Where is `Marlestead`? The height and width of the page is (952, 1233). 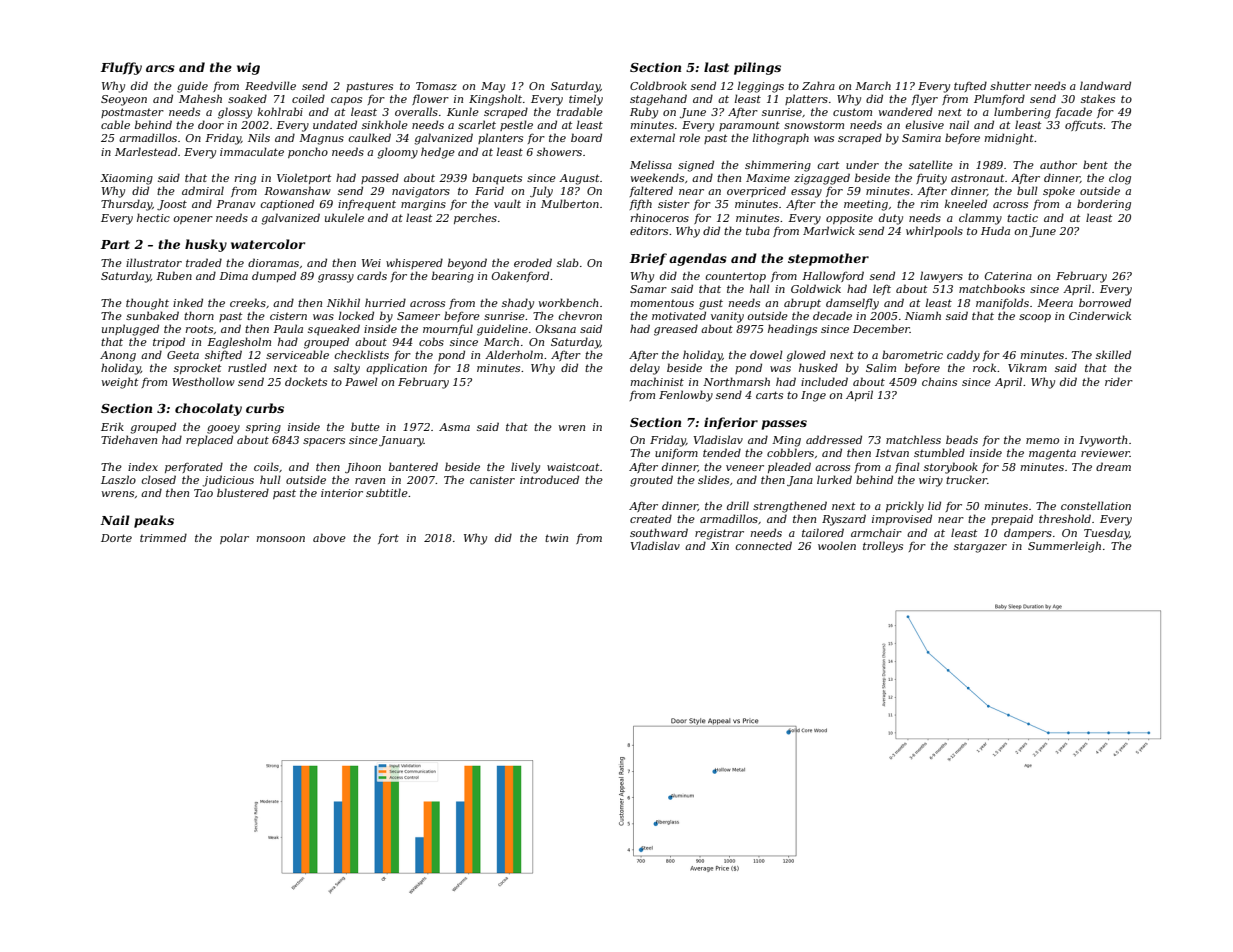 Marlestead is located at coordinates (146, 151).
